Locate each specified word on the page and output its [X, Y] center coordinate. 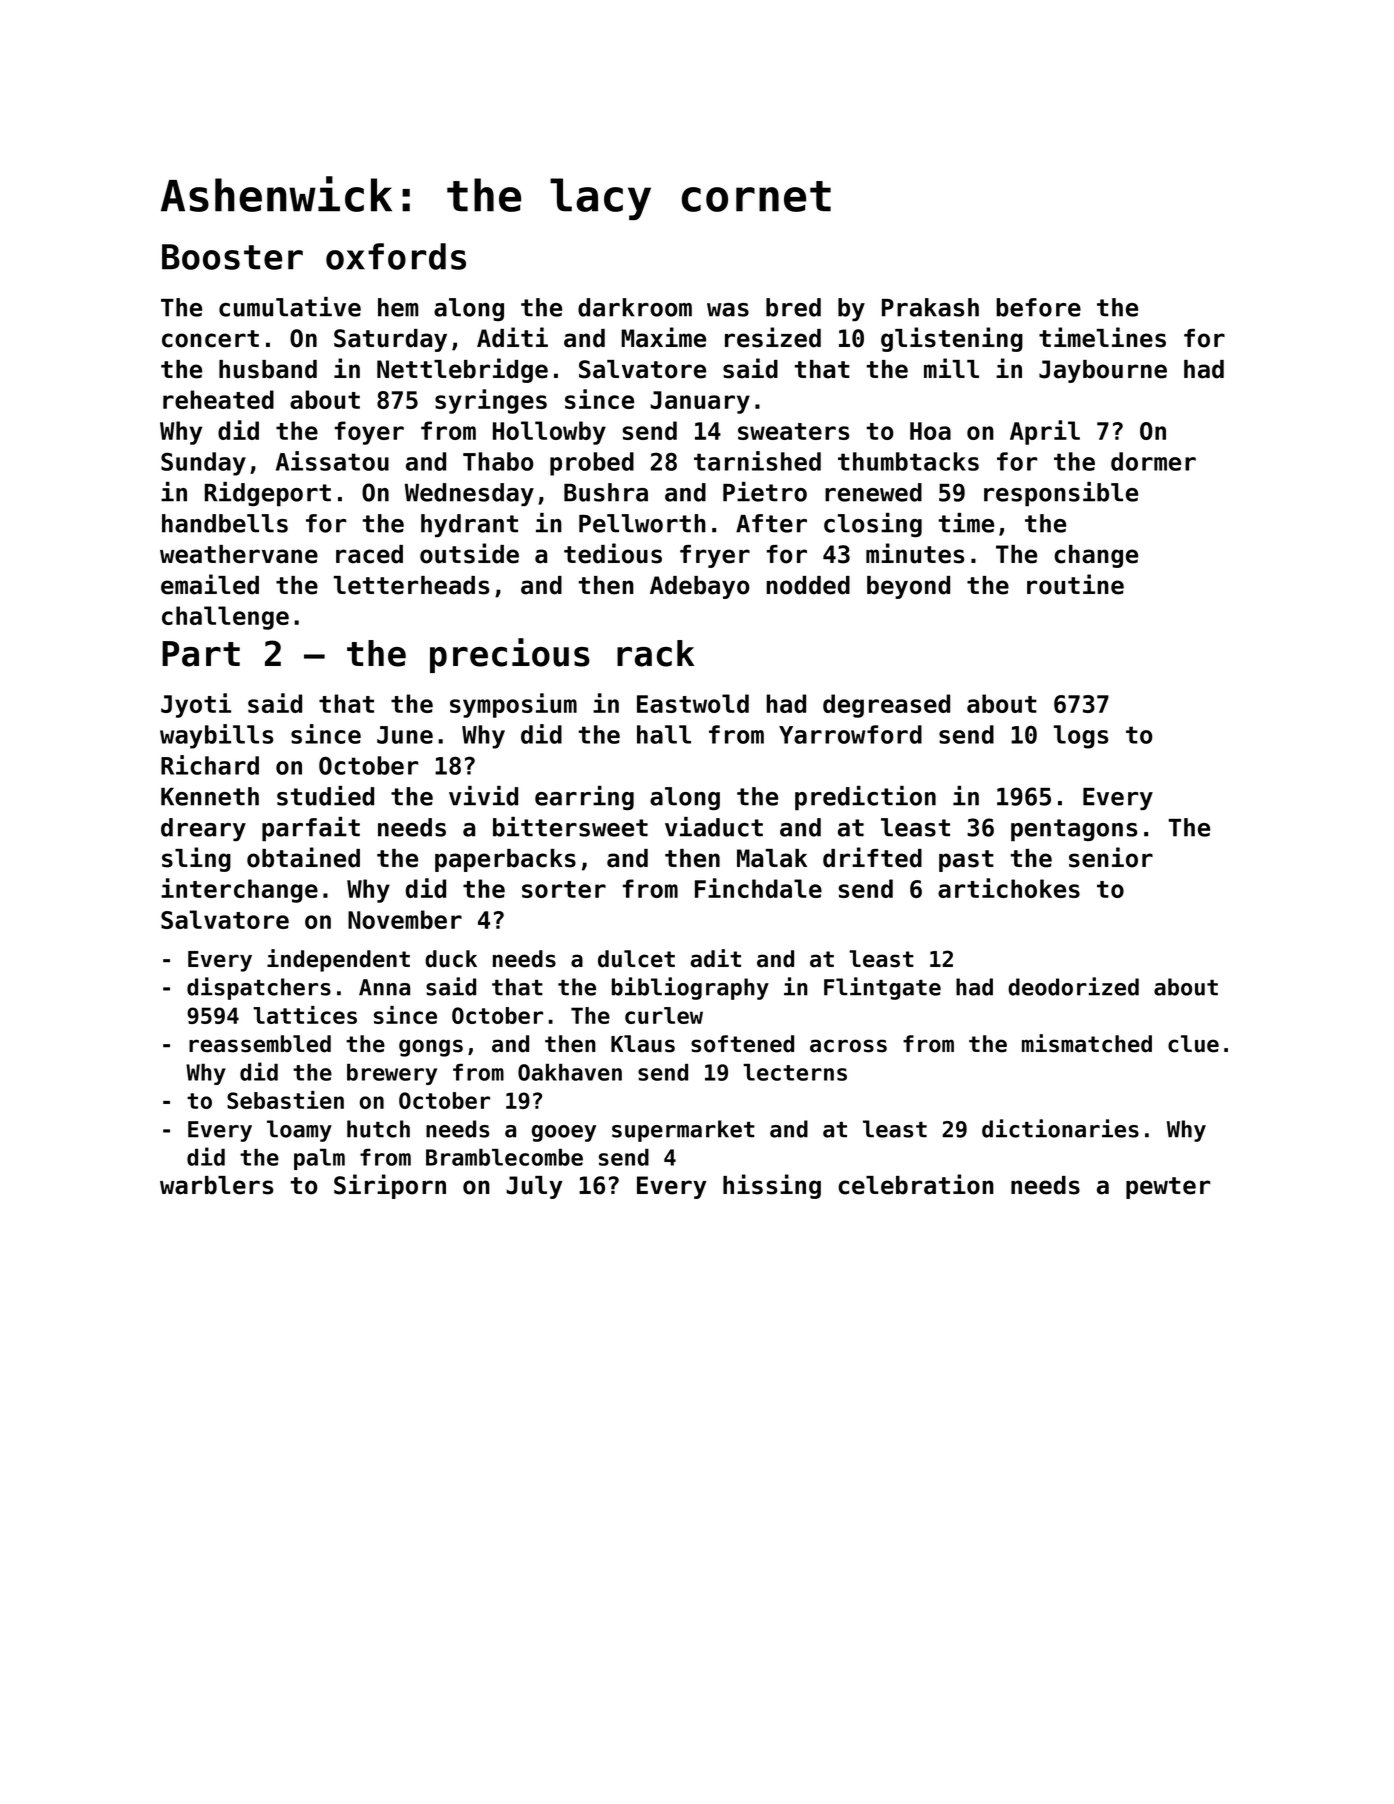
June [405, 735]
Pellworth [642, 523]
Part [201, 654]
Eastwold [693, 703]
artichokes [1009, 888]
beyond [908, 587]
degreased [886, 706]
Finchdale [758, 888]
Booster [232, 257]
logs [1081, 737]
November [405, 919]
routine [1075, 584]
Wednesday [469, 494]
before [1038, 307]
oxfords [396, 256]
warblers [216, 1185]
